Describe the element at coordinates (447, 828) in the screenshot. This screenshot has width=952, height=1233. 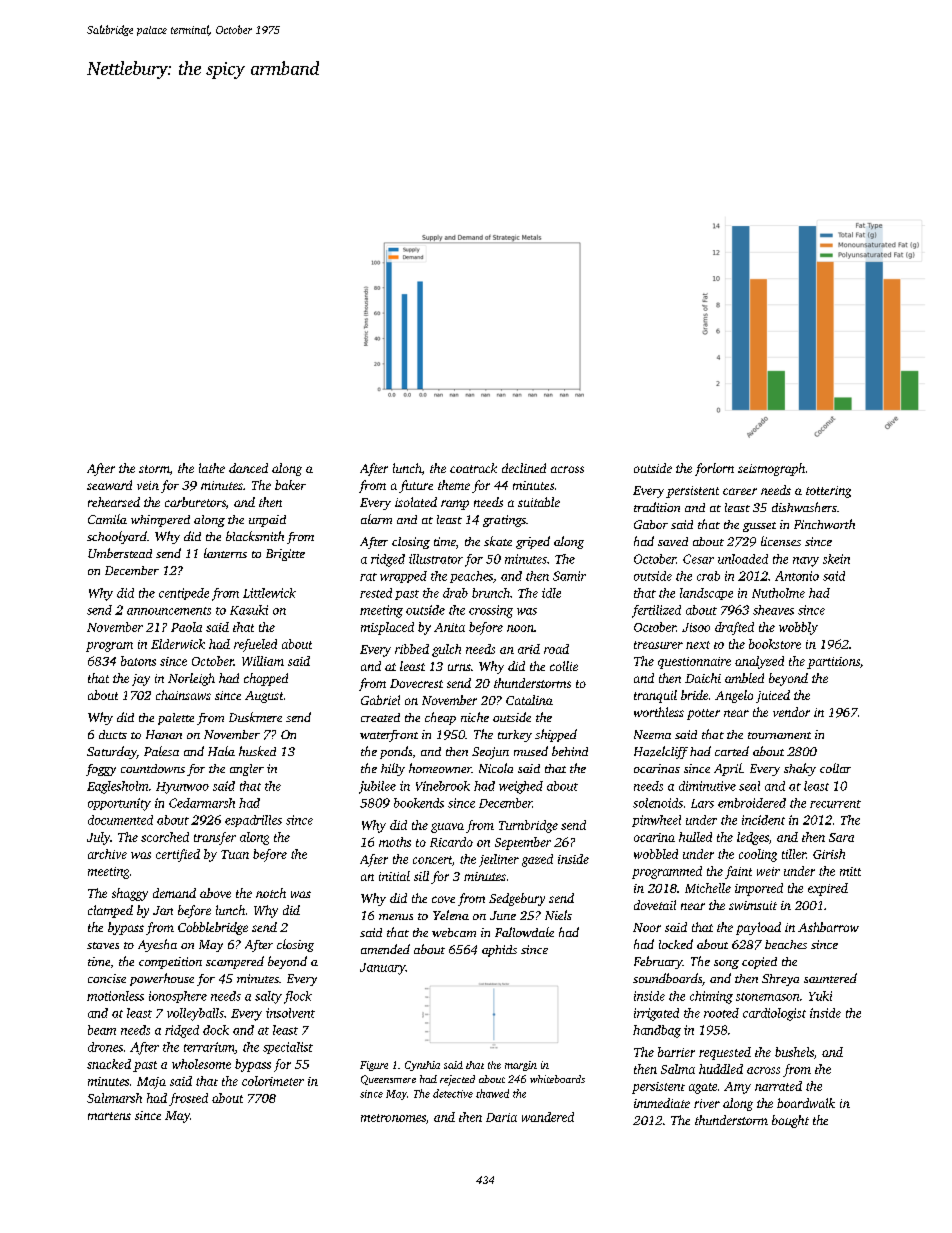
I see `guava` at that location.
